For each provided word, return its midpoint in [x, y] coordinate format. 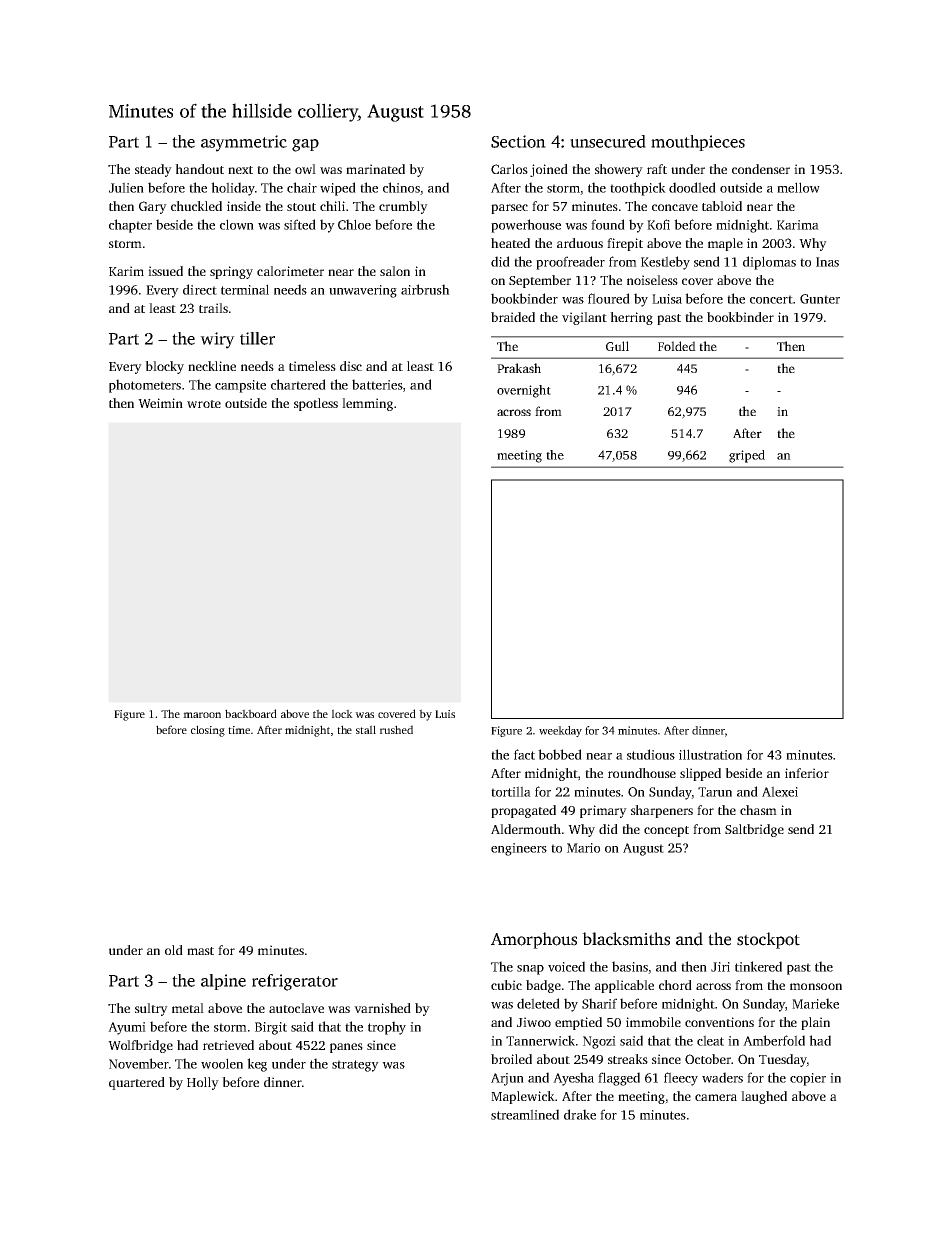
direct [200, 289]
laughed [764, 1097]
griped [747, 456]
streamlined [525, 1114]
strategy [355, 1066]
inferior [807, 773]
